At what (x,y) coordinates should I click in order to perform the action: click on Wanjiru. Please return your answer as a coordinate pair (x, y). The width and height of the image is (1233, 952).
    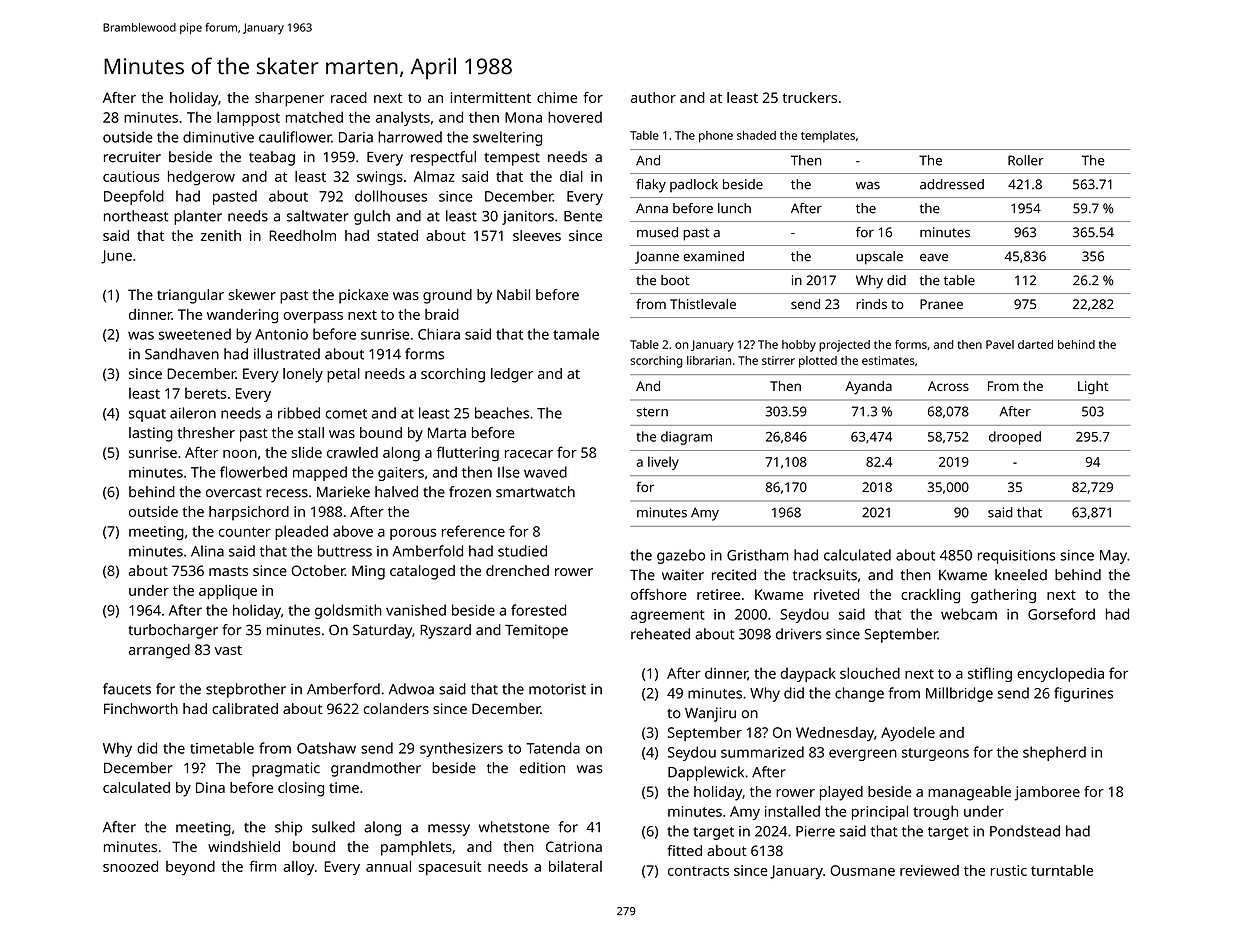
    Looking at the image, I should click on (710, 714).
